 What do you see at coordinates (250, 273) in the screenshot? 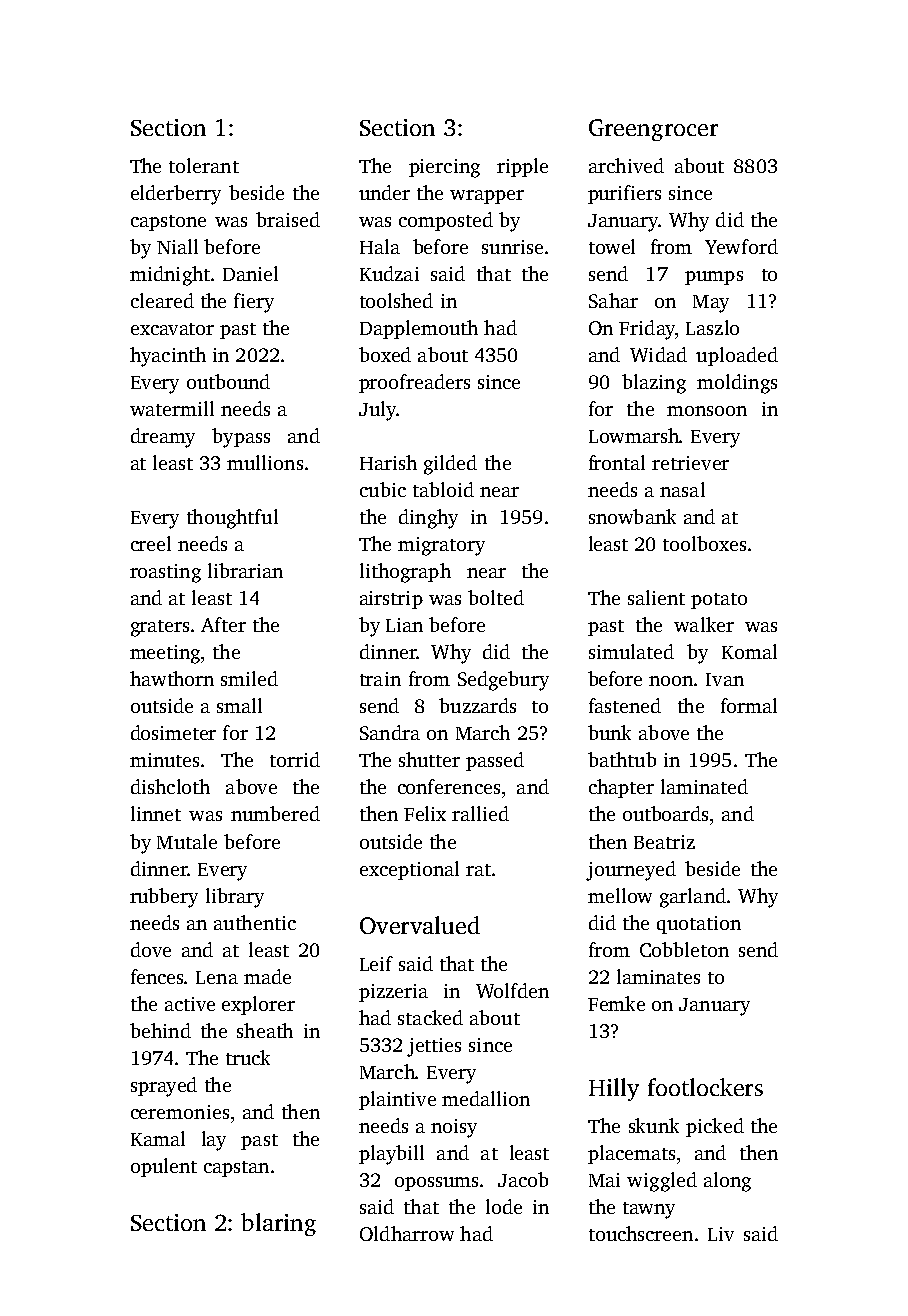
I see `Daniel` at bounding box center [250, 273].
